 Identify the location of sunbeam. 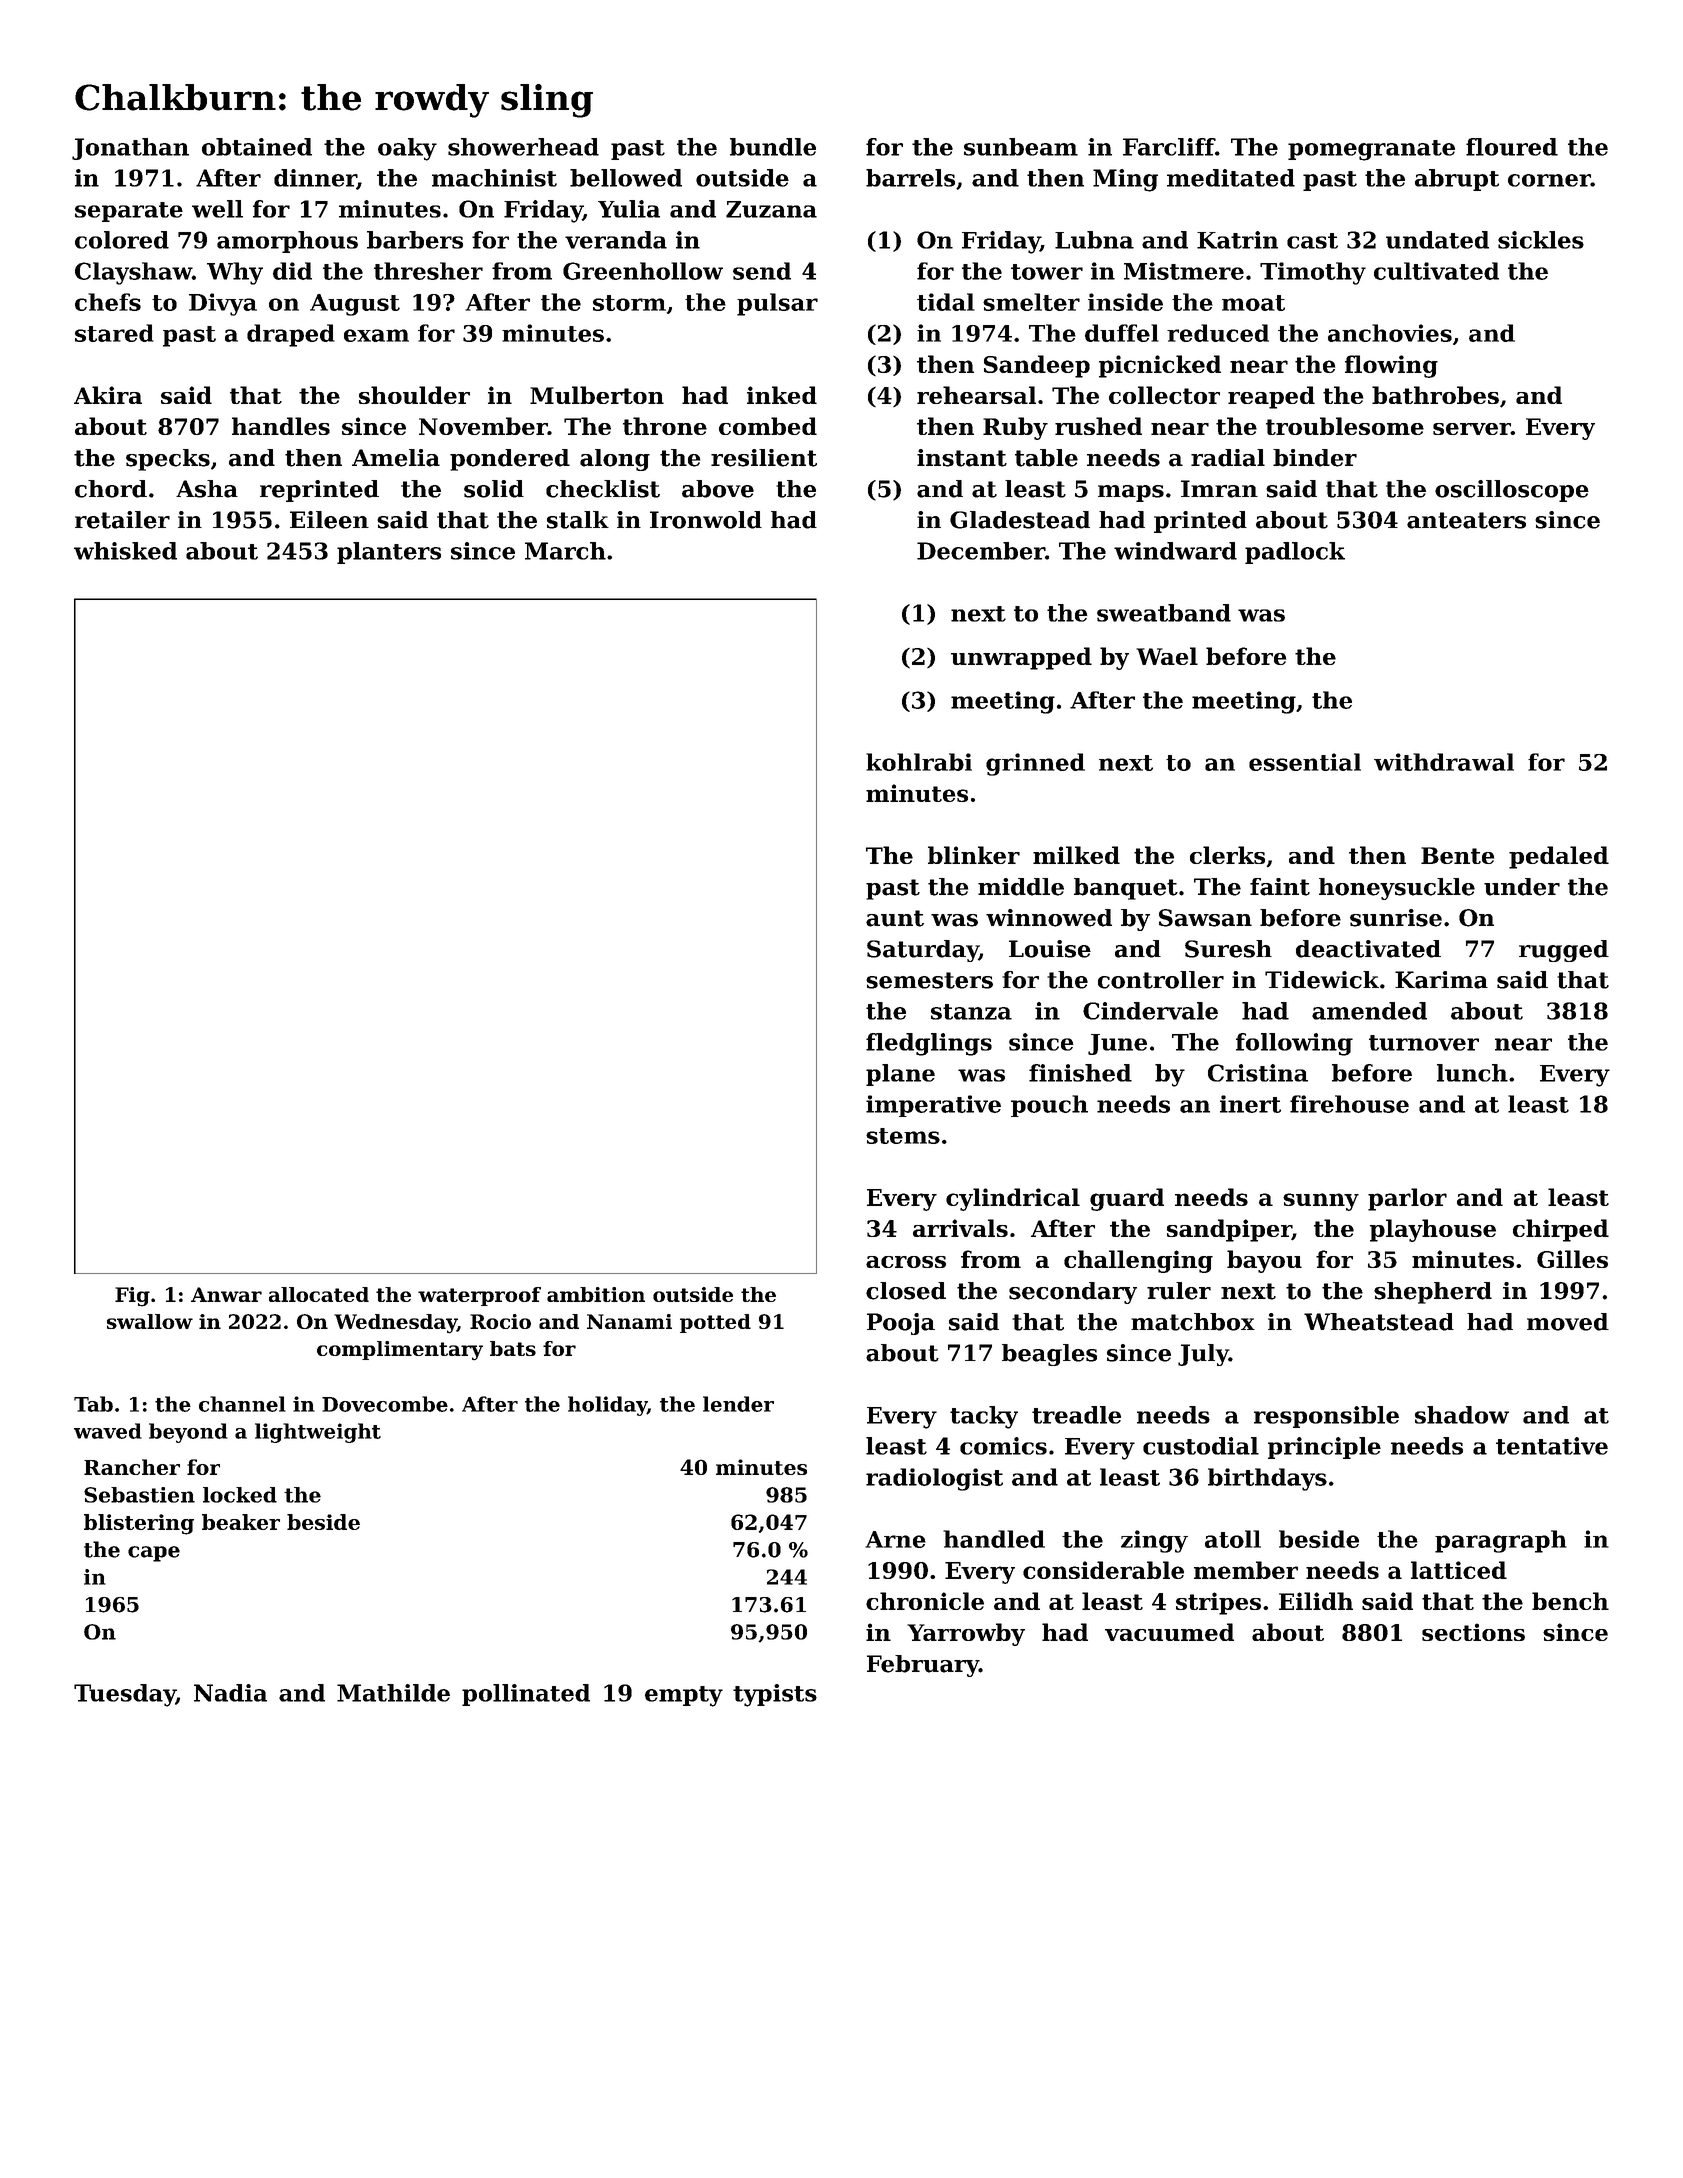
(1021, 147).
